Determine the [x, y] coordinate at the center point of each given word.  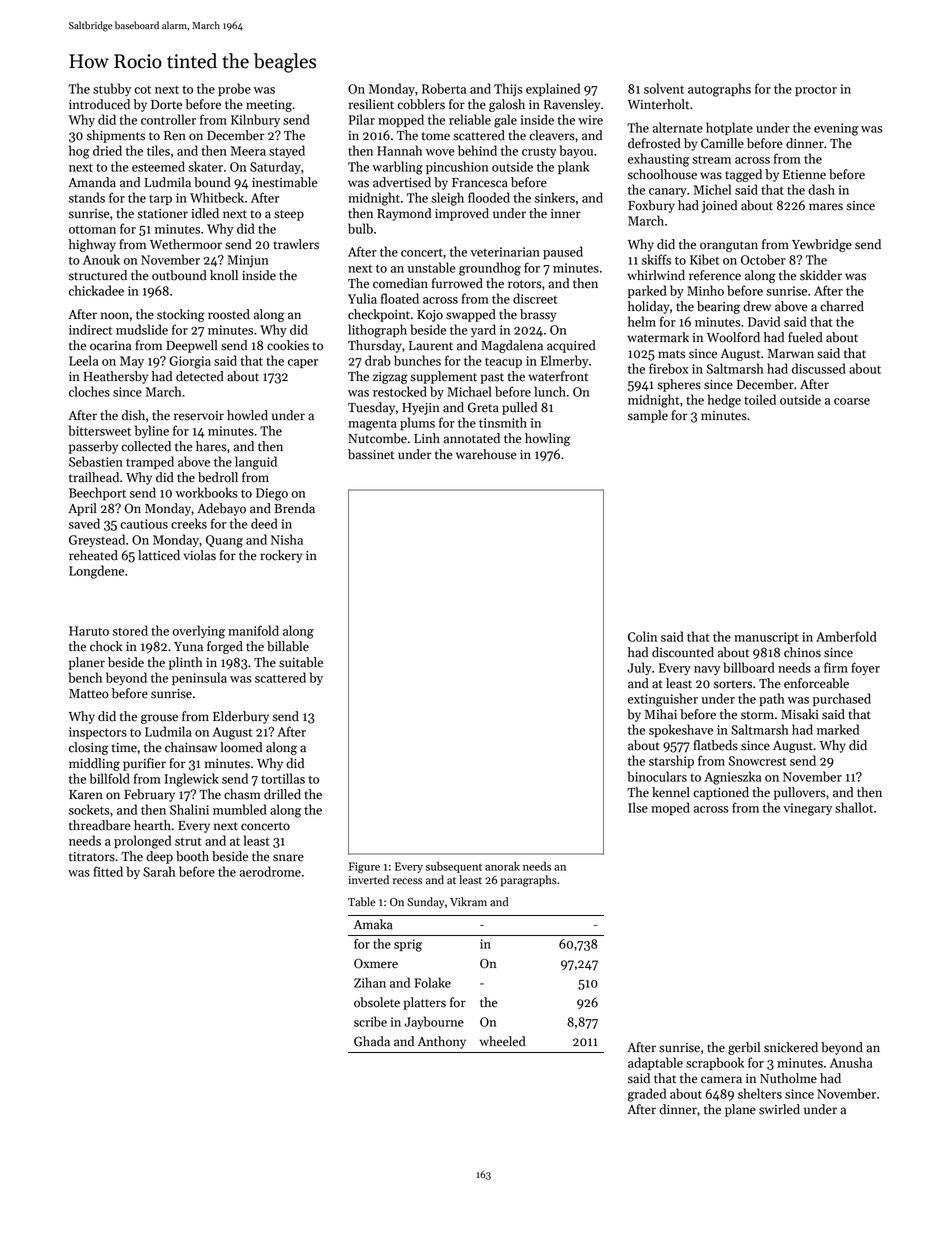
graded [647, 1095]
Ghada [372, 1041]
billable [288, 646]
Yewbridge [822, 245]
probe [234, 89]
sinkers [555, 197]
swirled [779, 1109]
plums [417, 423]
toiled [760, 399]
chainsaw [191, 747]
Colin [642, 636]
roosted [229, 314]
